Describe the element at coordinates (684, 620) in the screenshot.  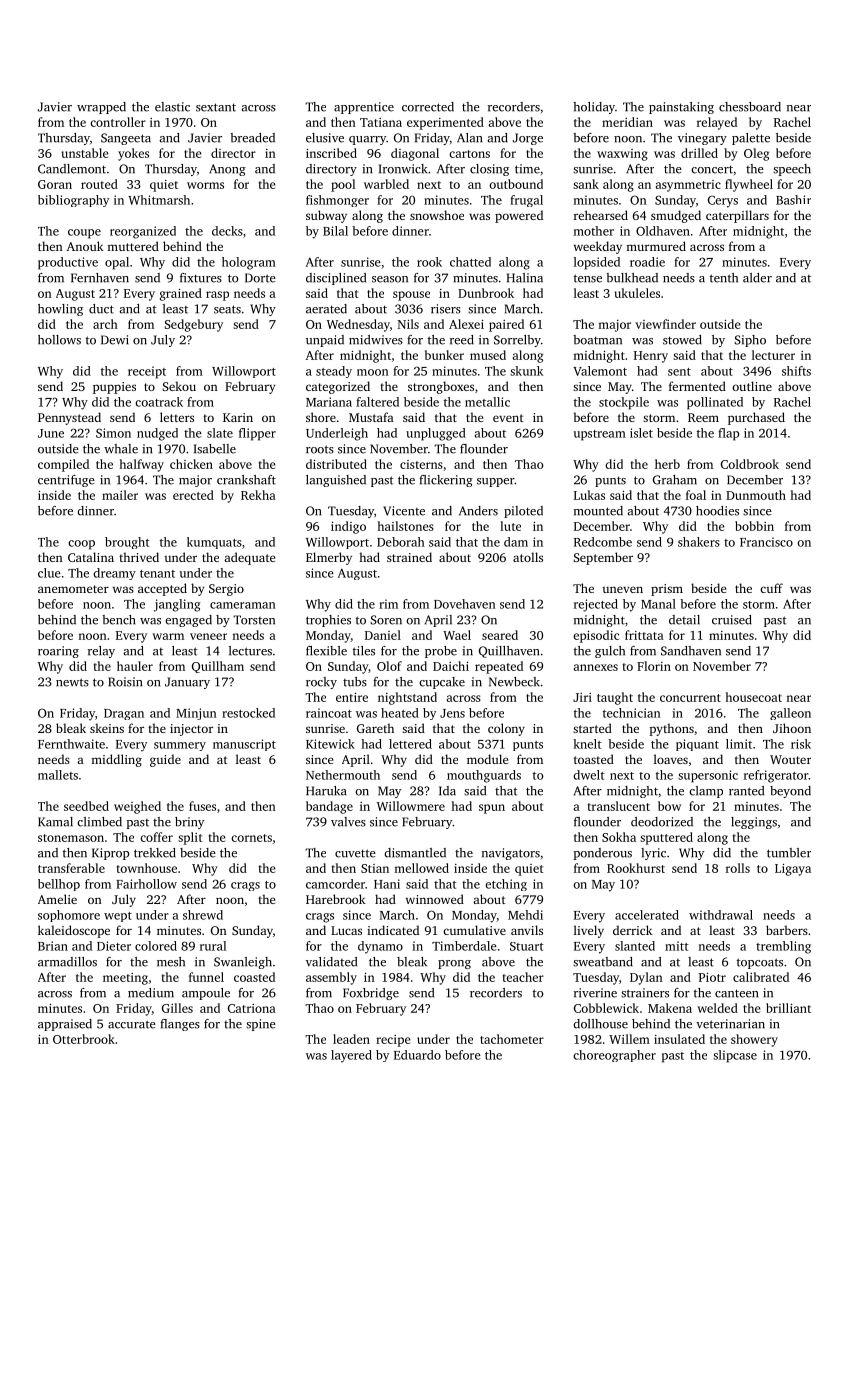
I see `detail` at that location.
